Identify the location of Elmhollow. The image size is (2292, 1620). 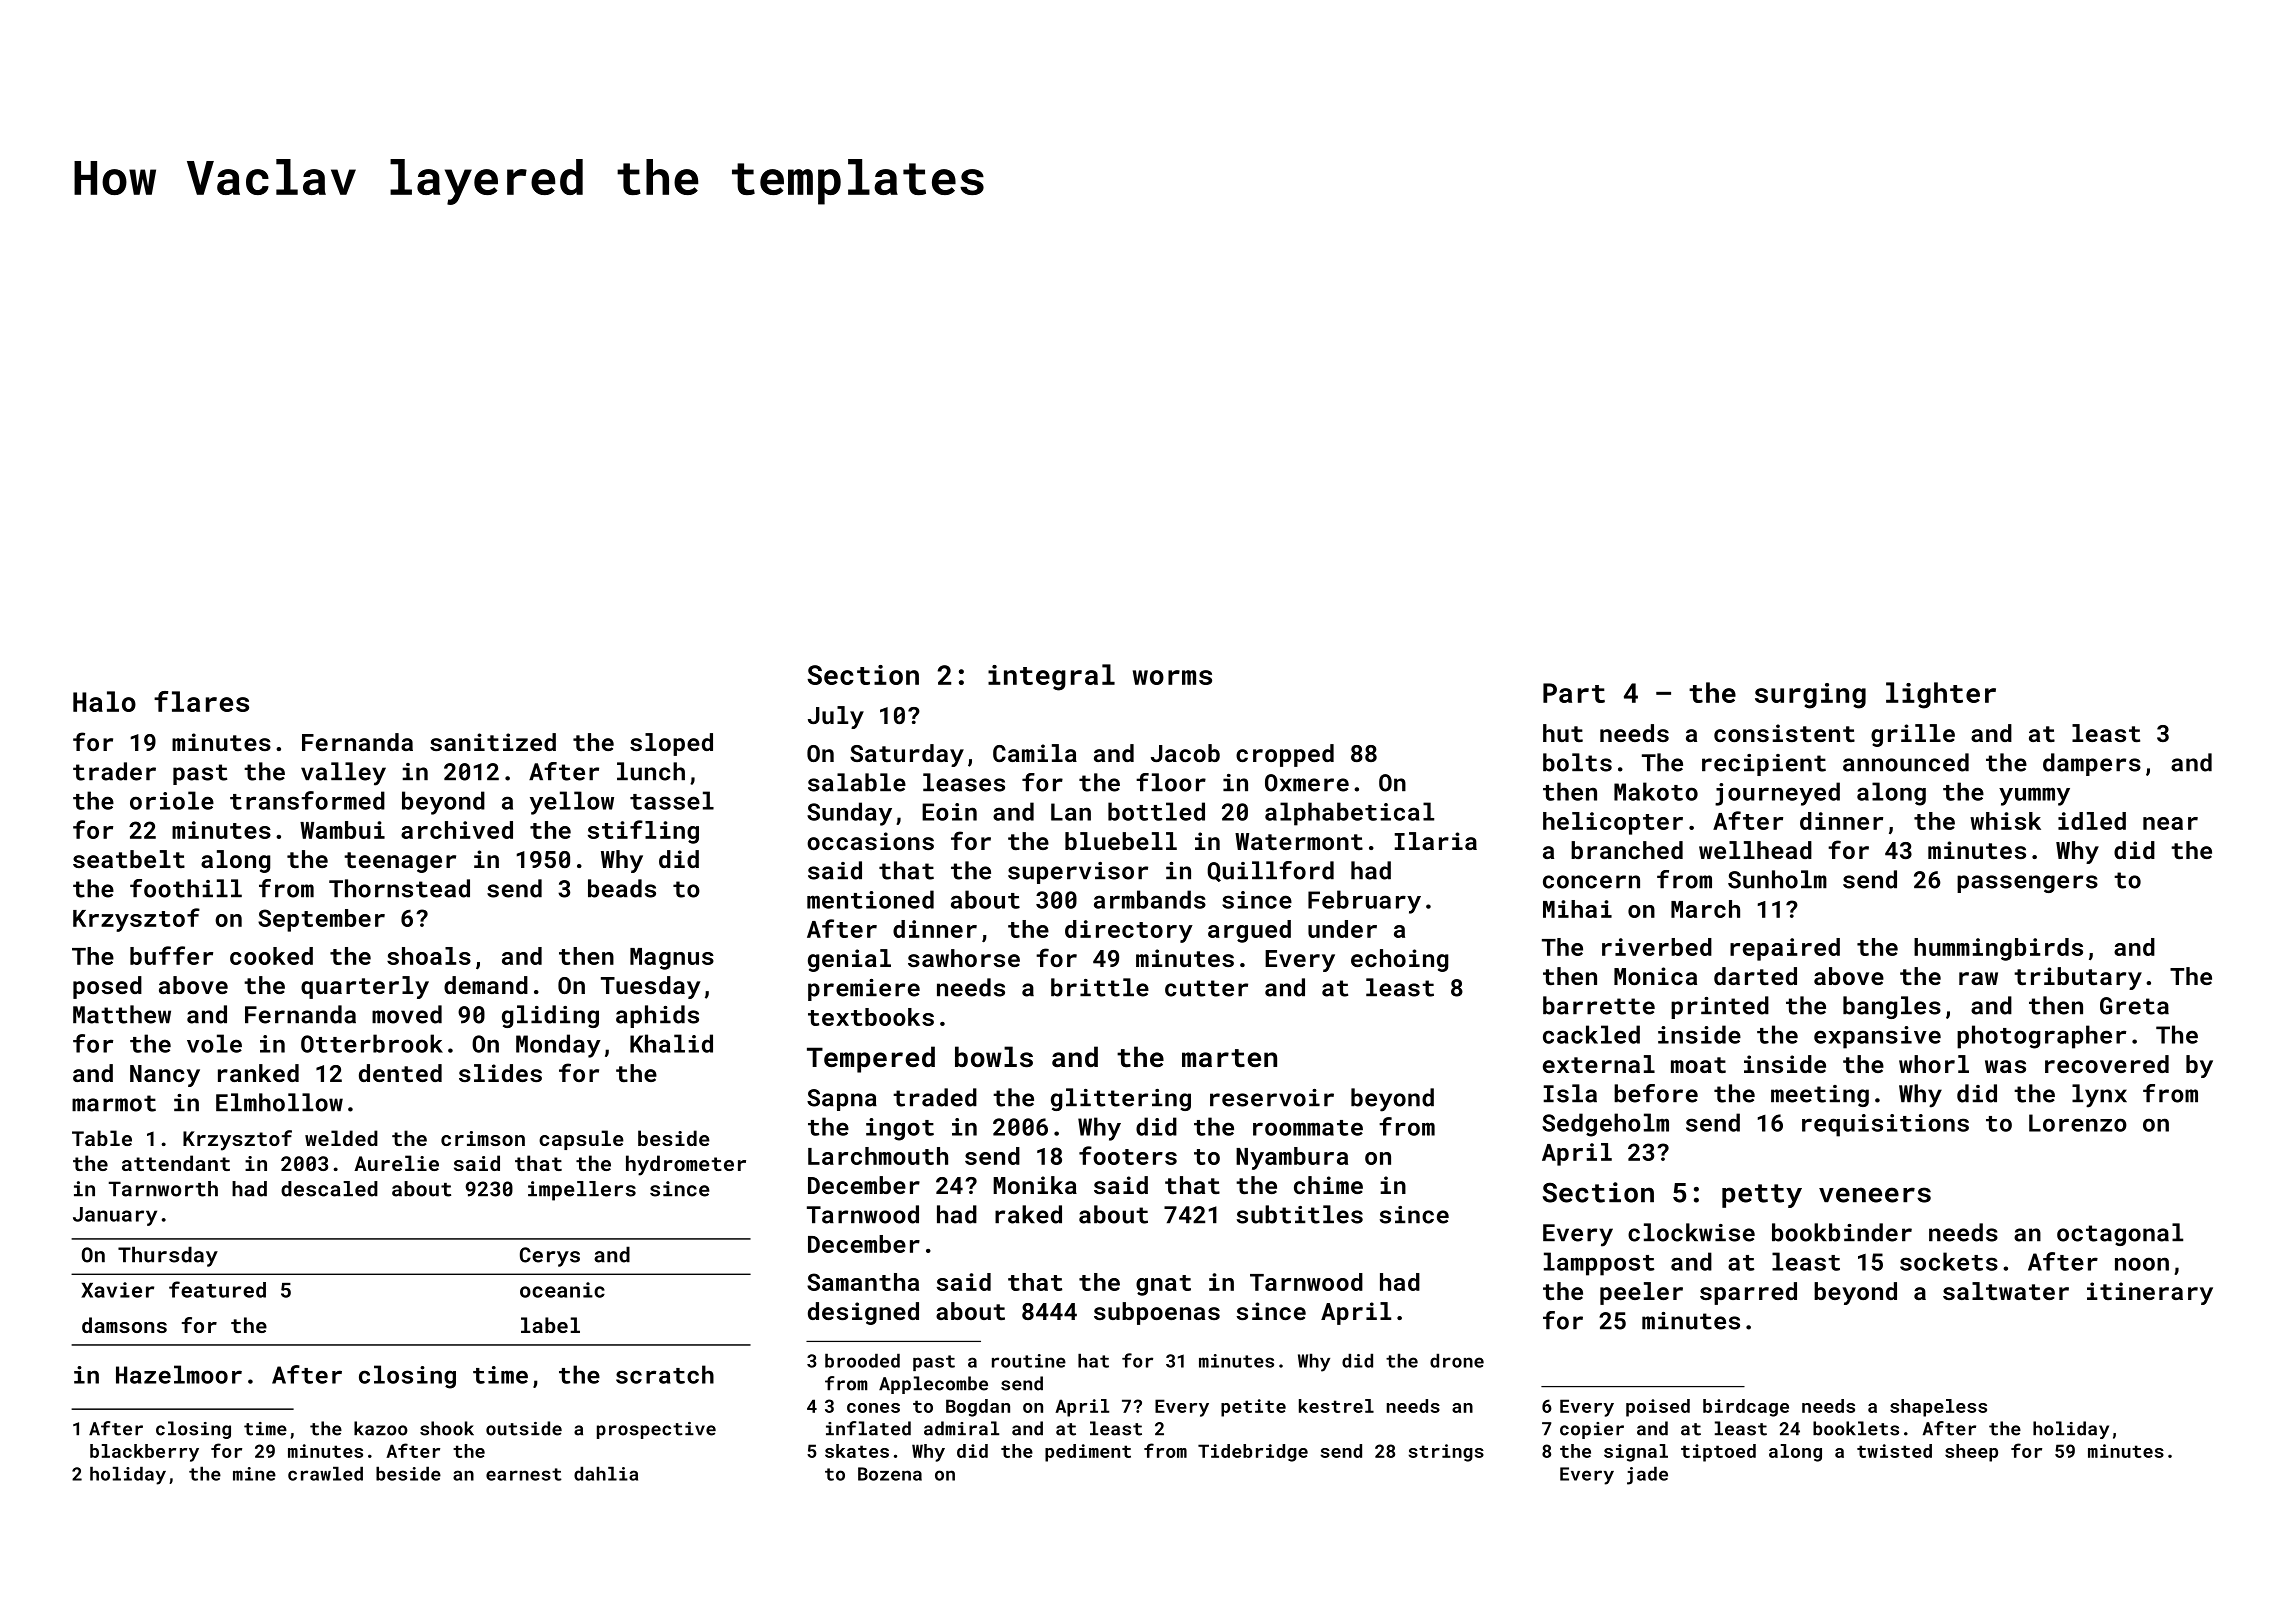
(279, 1102).
